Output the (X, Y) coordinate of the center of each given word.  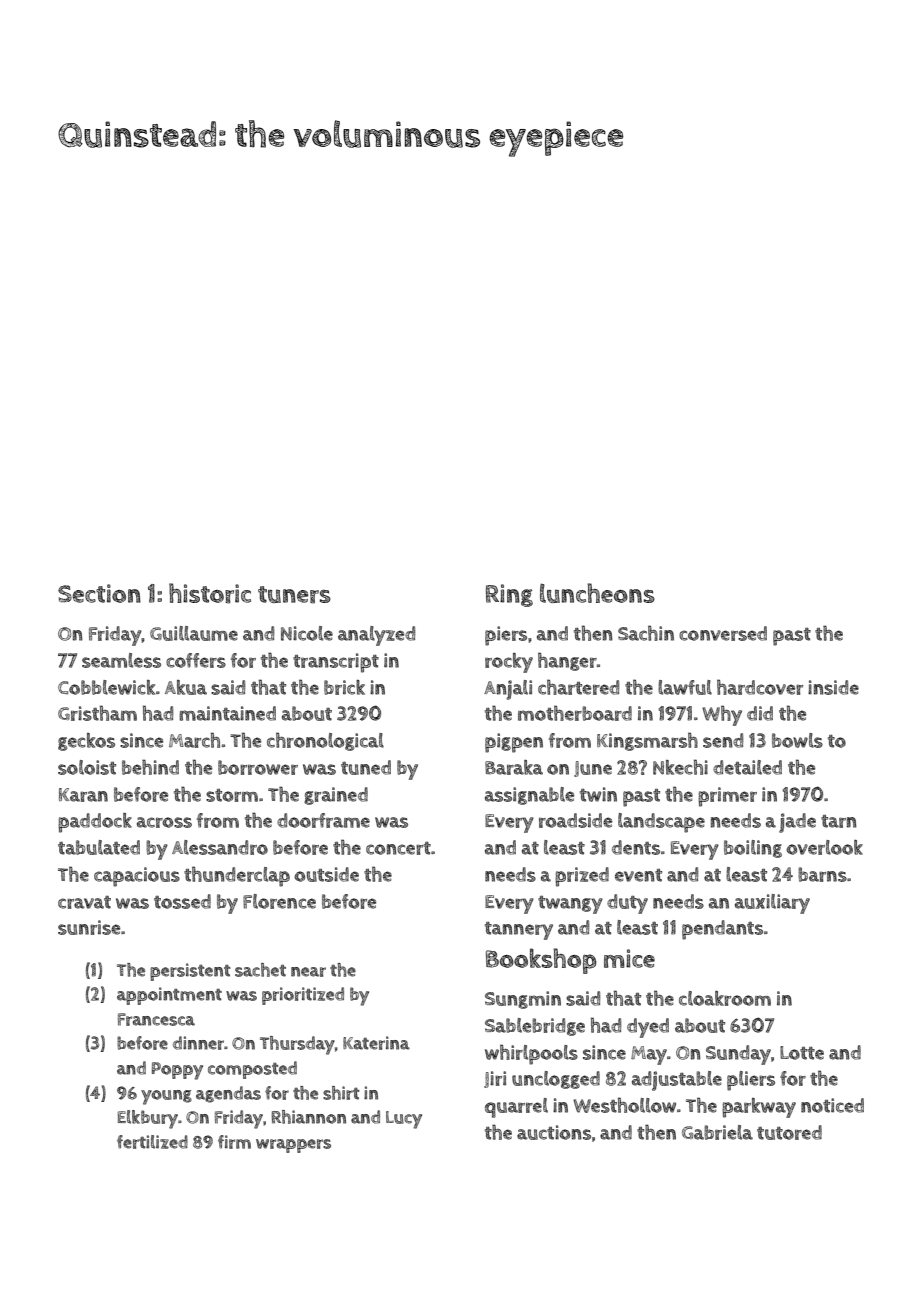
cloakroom (725, 998)
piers (506, 636)
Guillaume (194, 633)
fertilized (152, 1142)
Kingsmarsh (647, 741)
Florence (279, 901)
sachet (260, 970)
